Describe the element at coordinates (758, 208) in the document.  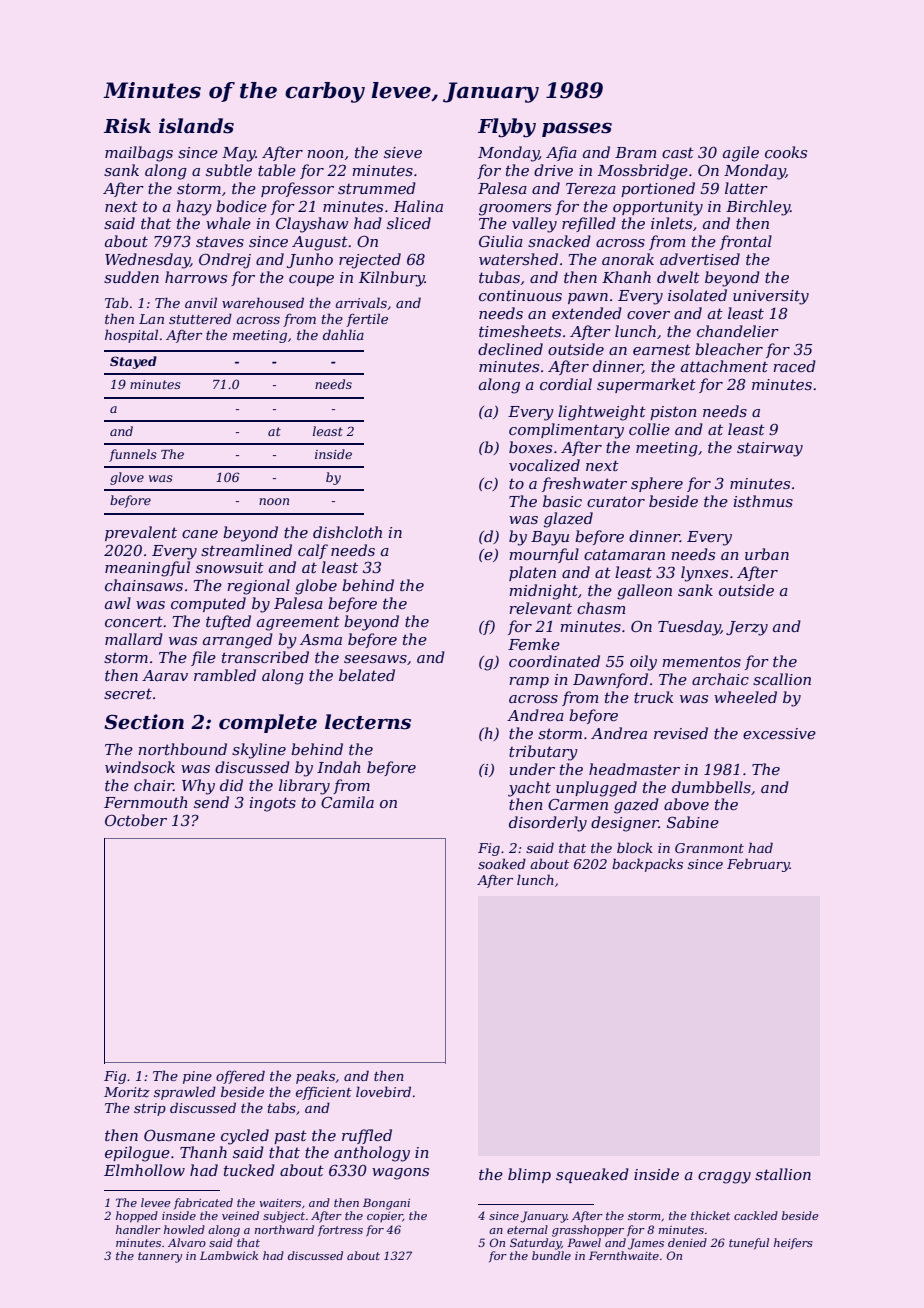
I see `Birchley` at that location.
